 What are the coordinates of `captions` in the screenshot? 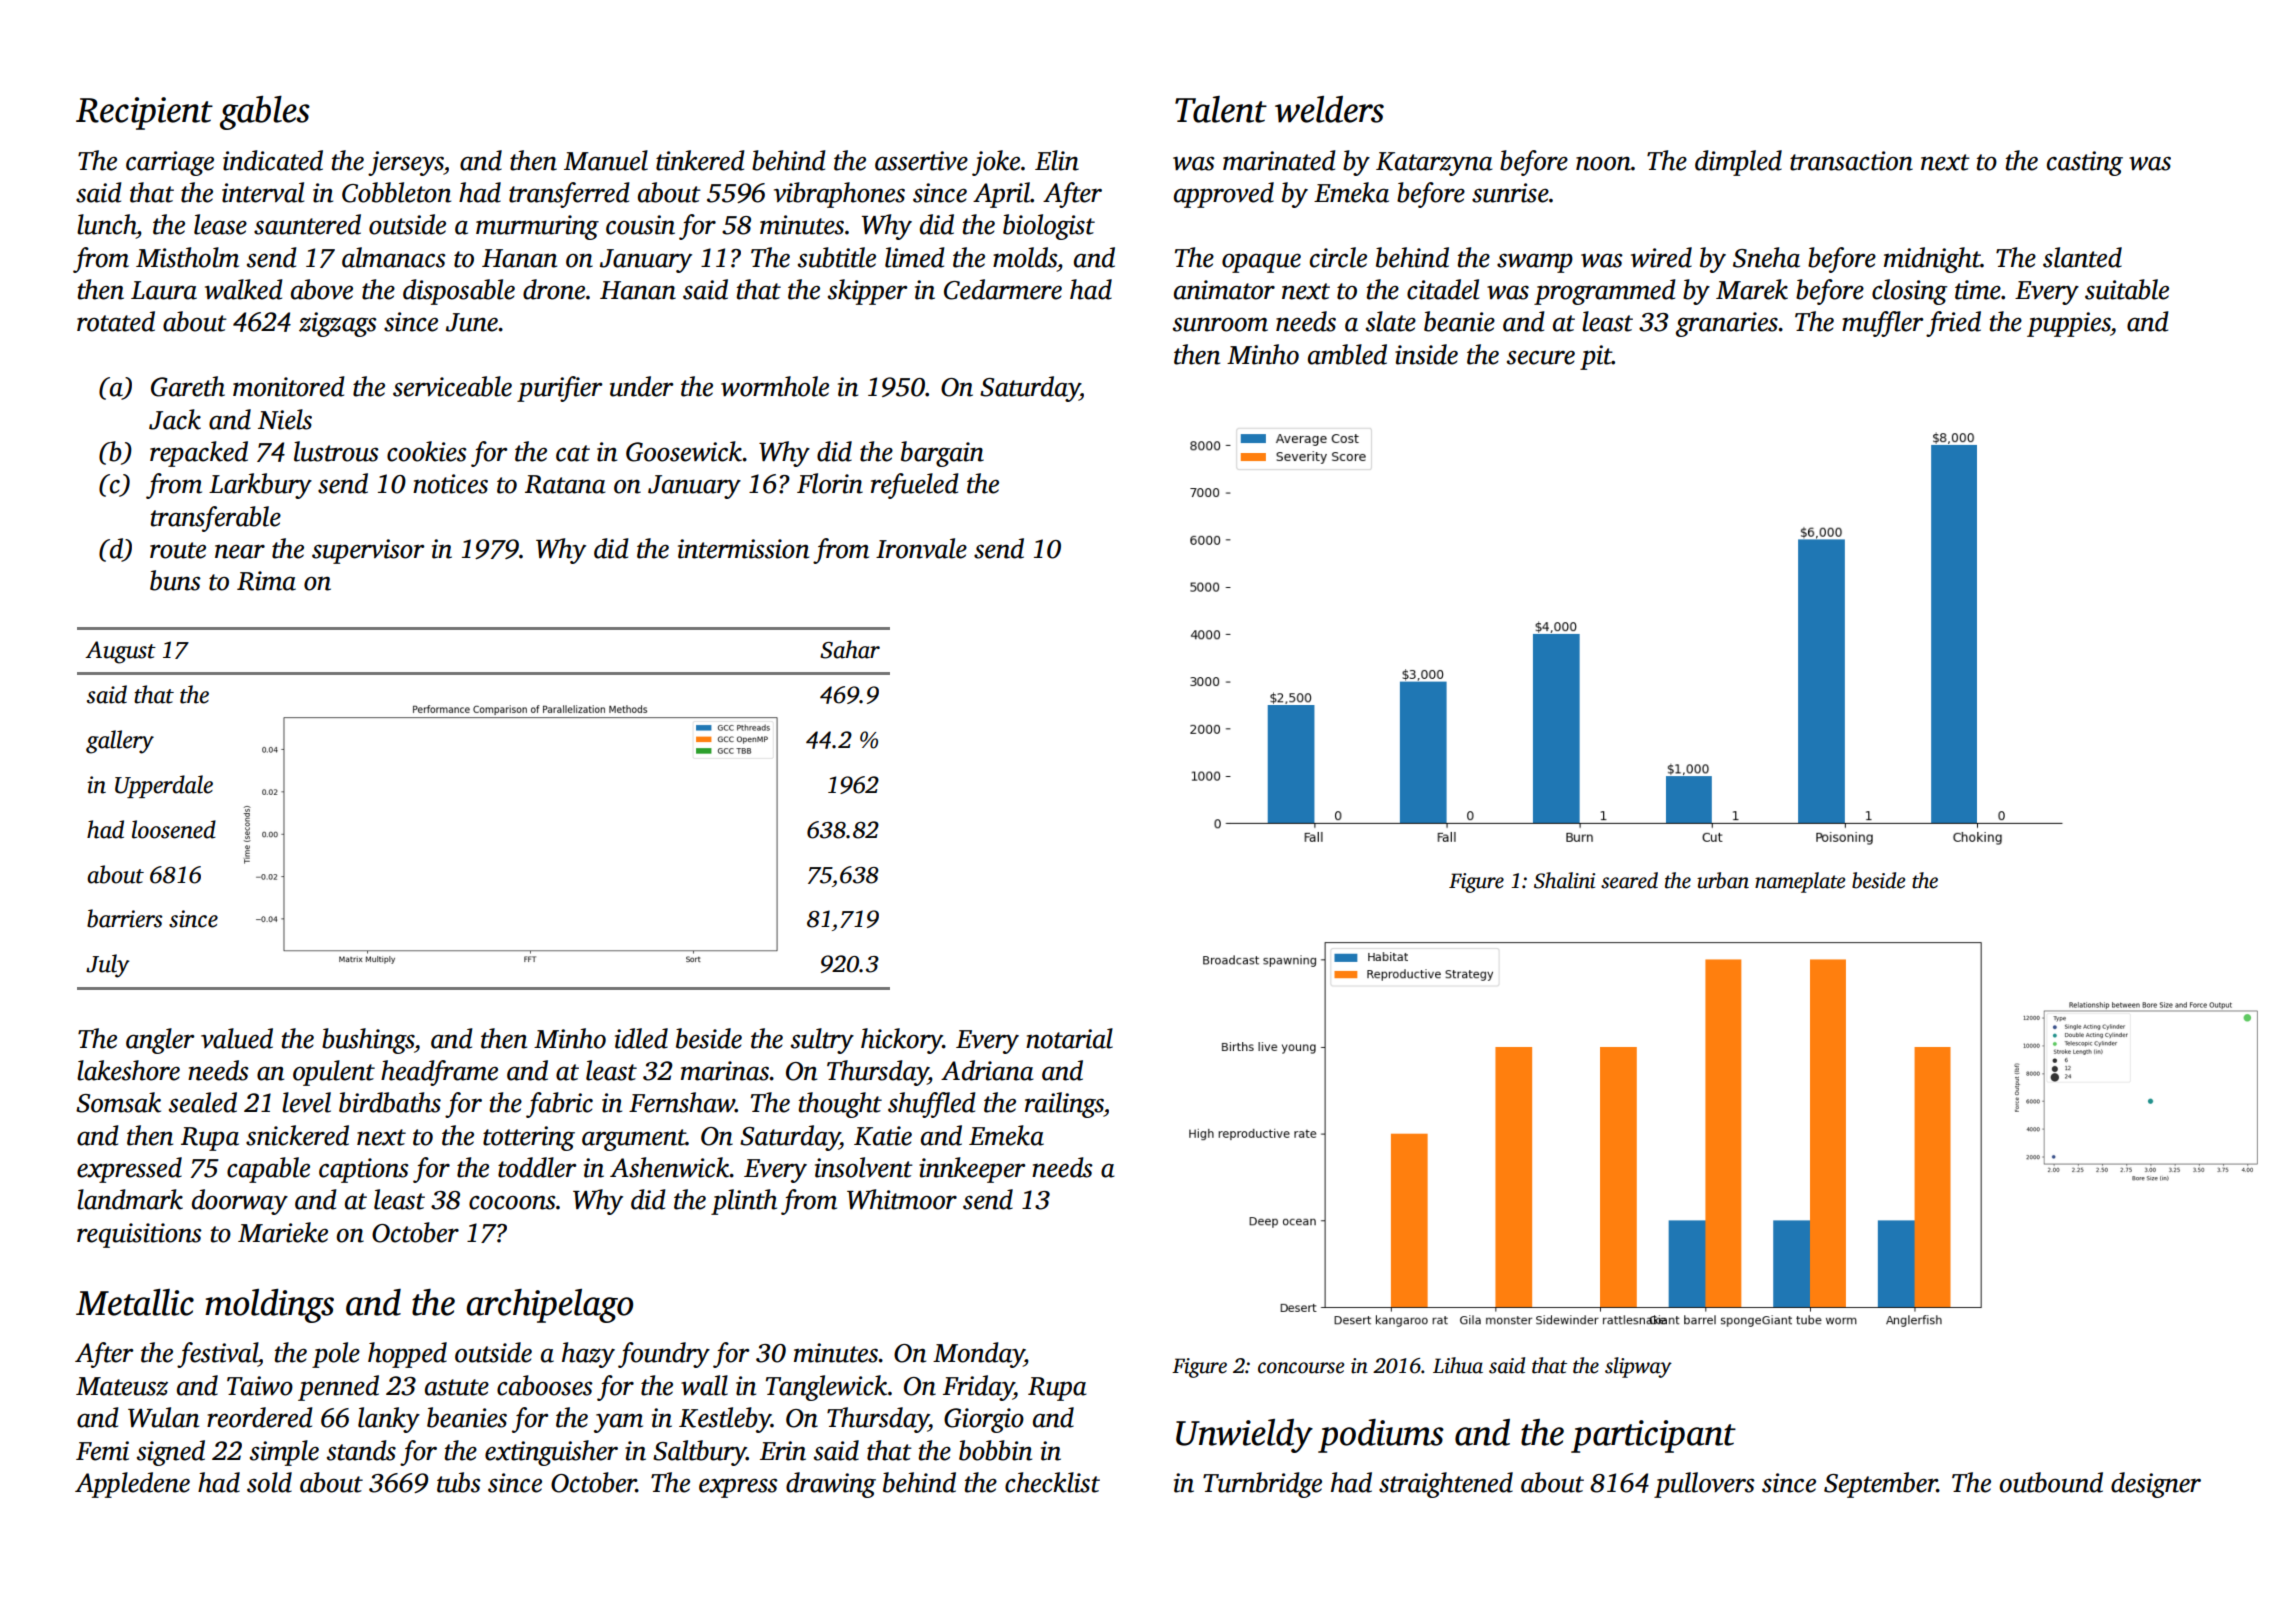 It's located at (364, 1170).
